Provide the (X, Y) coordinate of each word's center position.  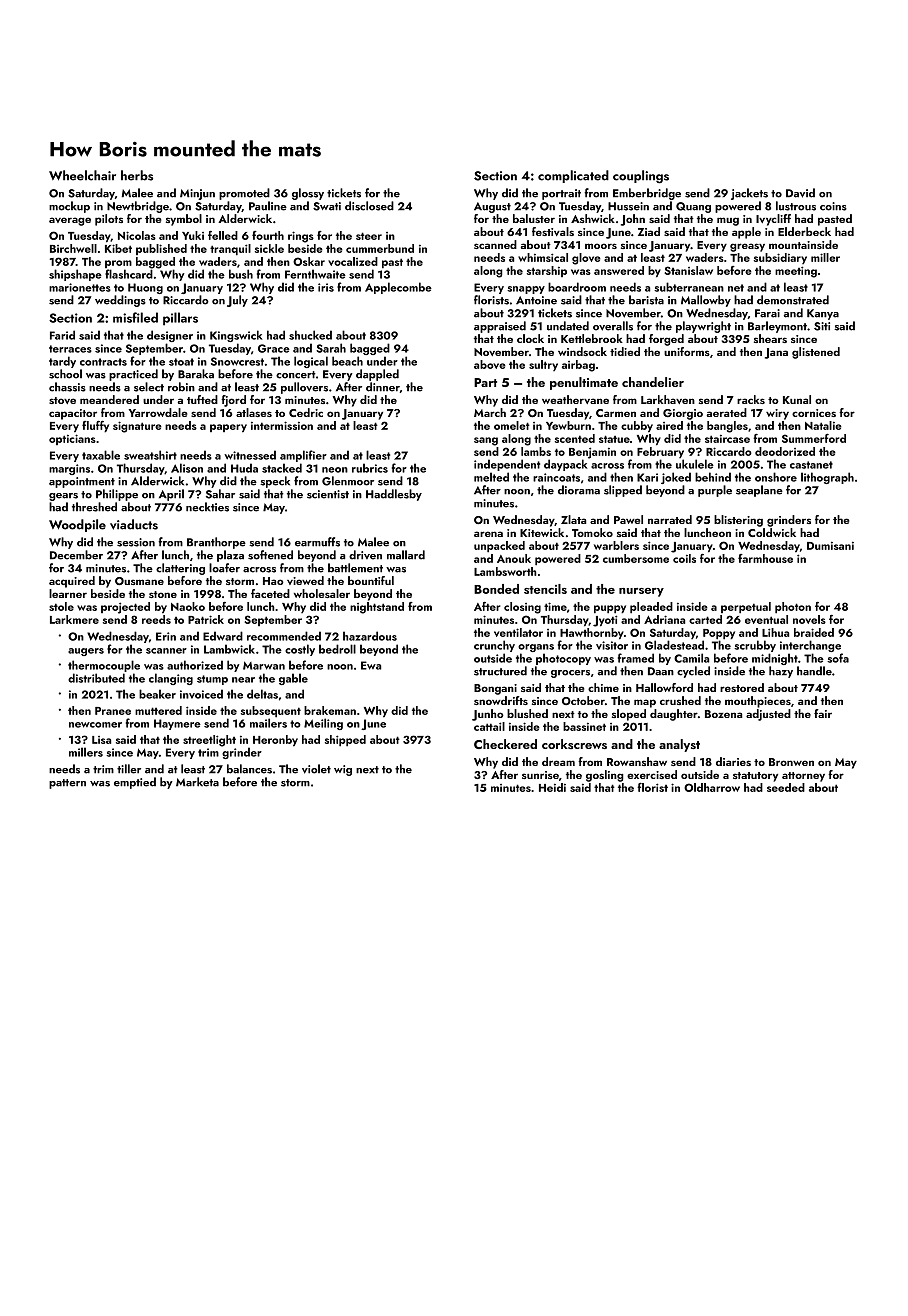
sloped (629, 715)
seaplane (759, 491)
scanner (166, 651)
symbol (184, 220)
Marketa (197, 782)
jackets (749, 194)
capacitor (73, 414)
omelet (512, 425)
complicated (573, 176)
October (583, 700)
